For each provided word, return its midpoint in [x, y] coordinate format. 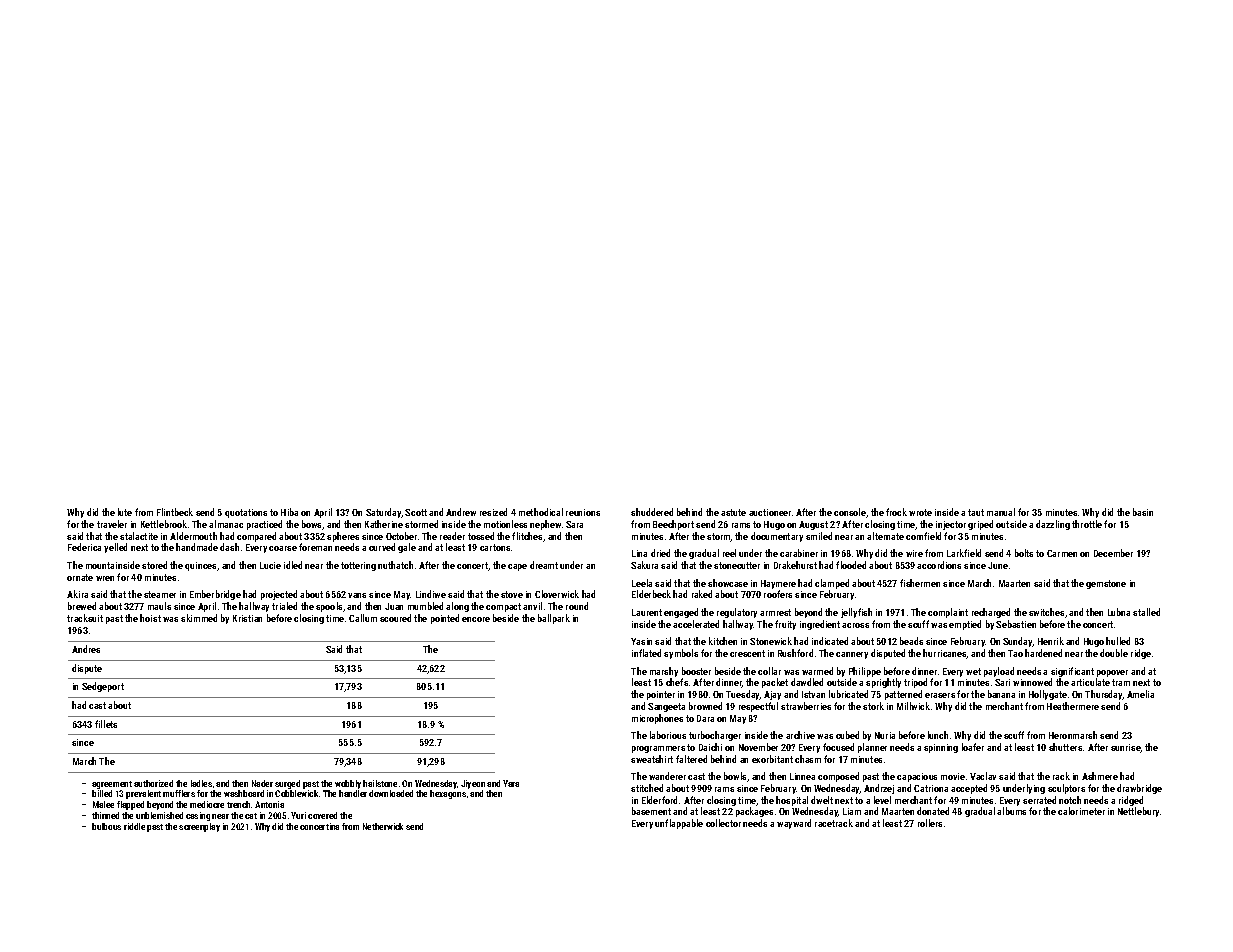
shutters [1065, 747]
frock [896, 512]
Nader [262, 783]
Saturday [384, 513]
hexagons [448, 794]
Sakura [644, 565]
